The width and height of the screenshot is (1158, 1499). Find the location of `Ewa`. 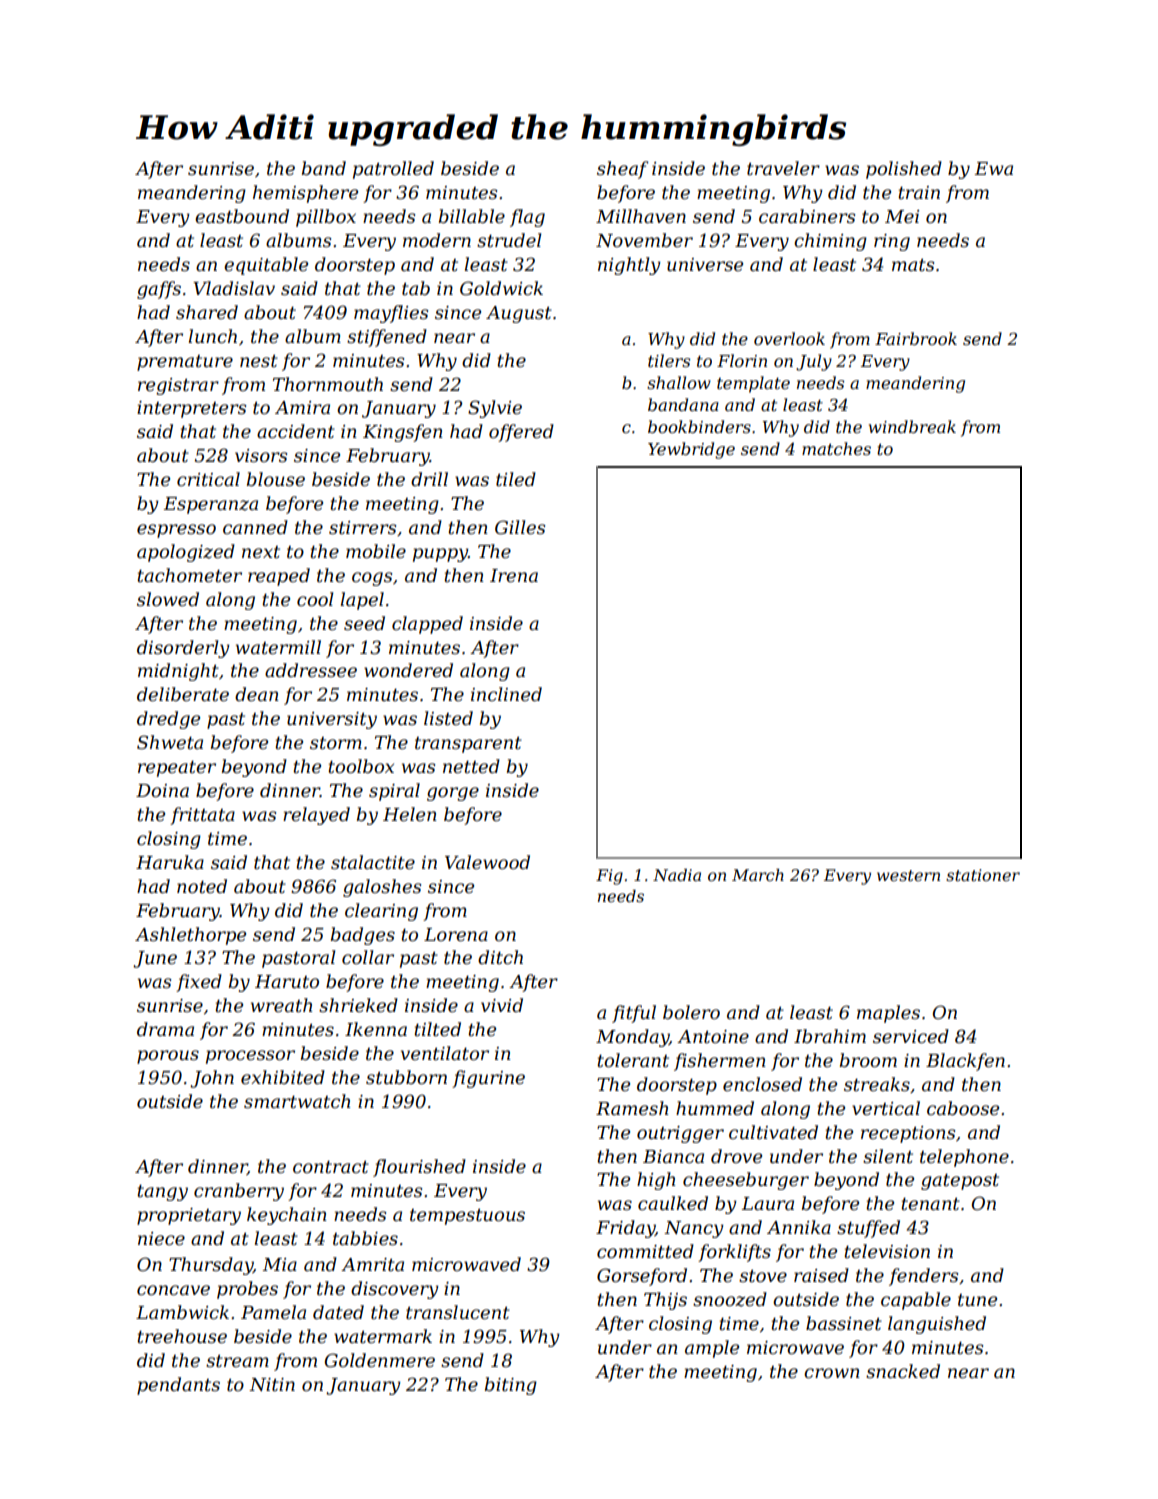

Ewa is located at coordinates (993, 168).
